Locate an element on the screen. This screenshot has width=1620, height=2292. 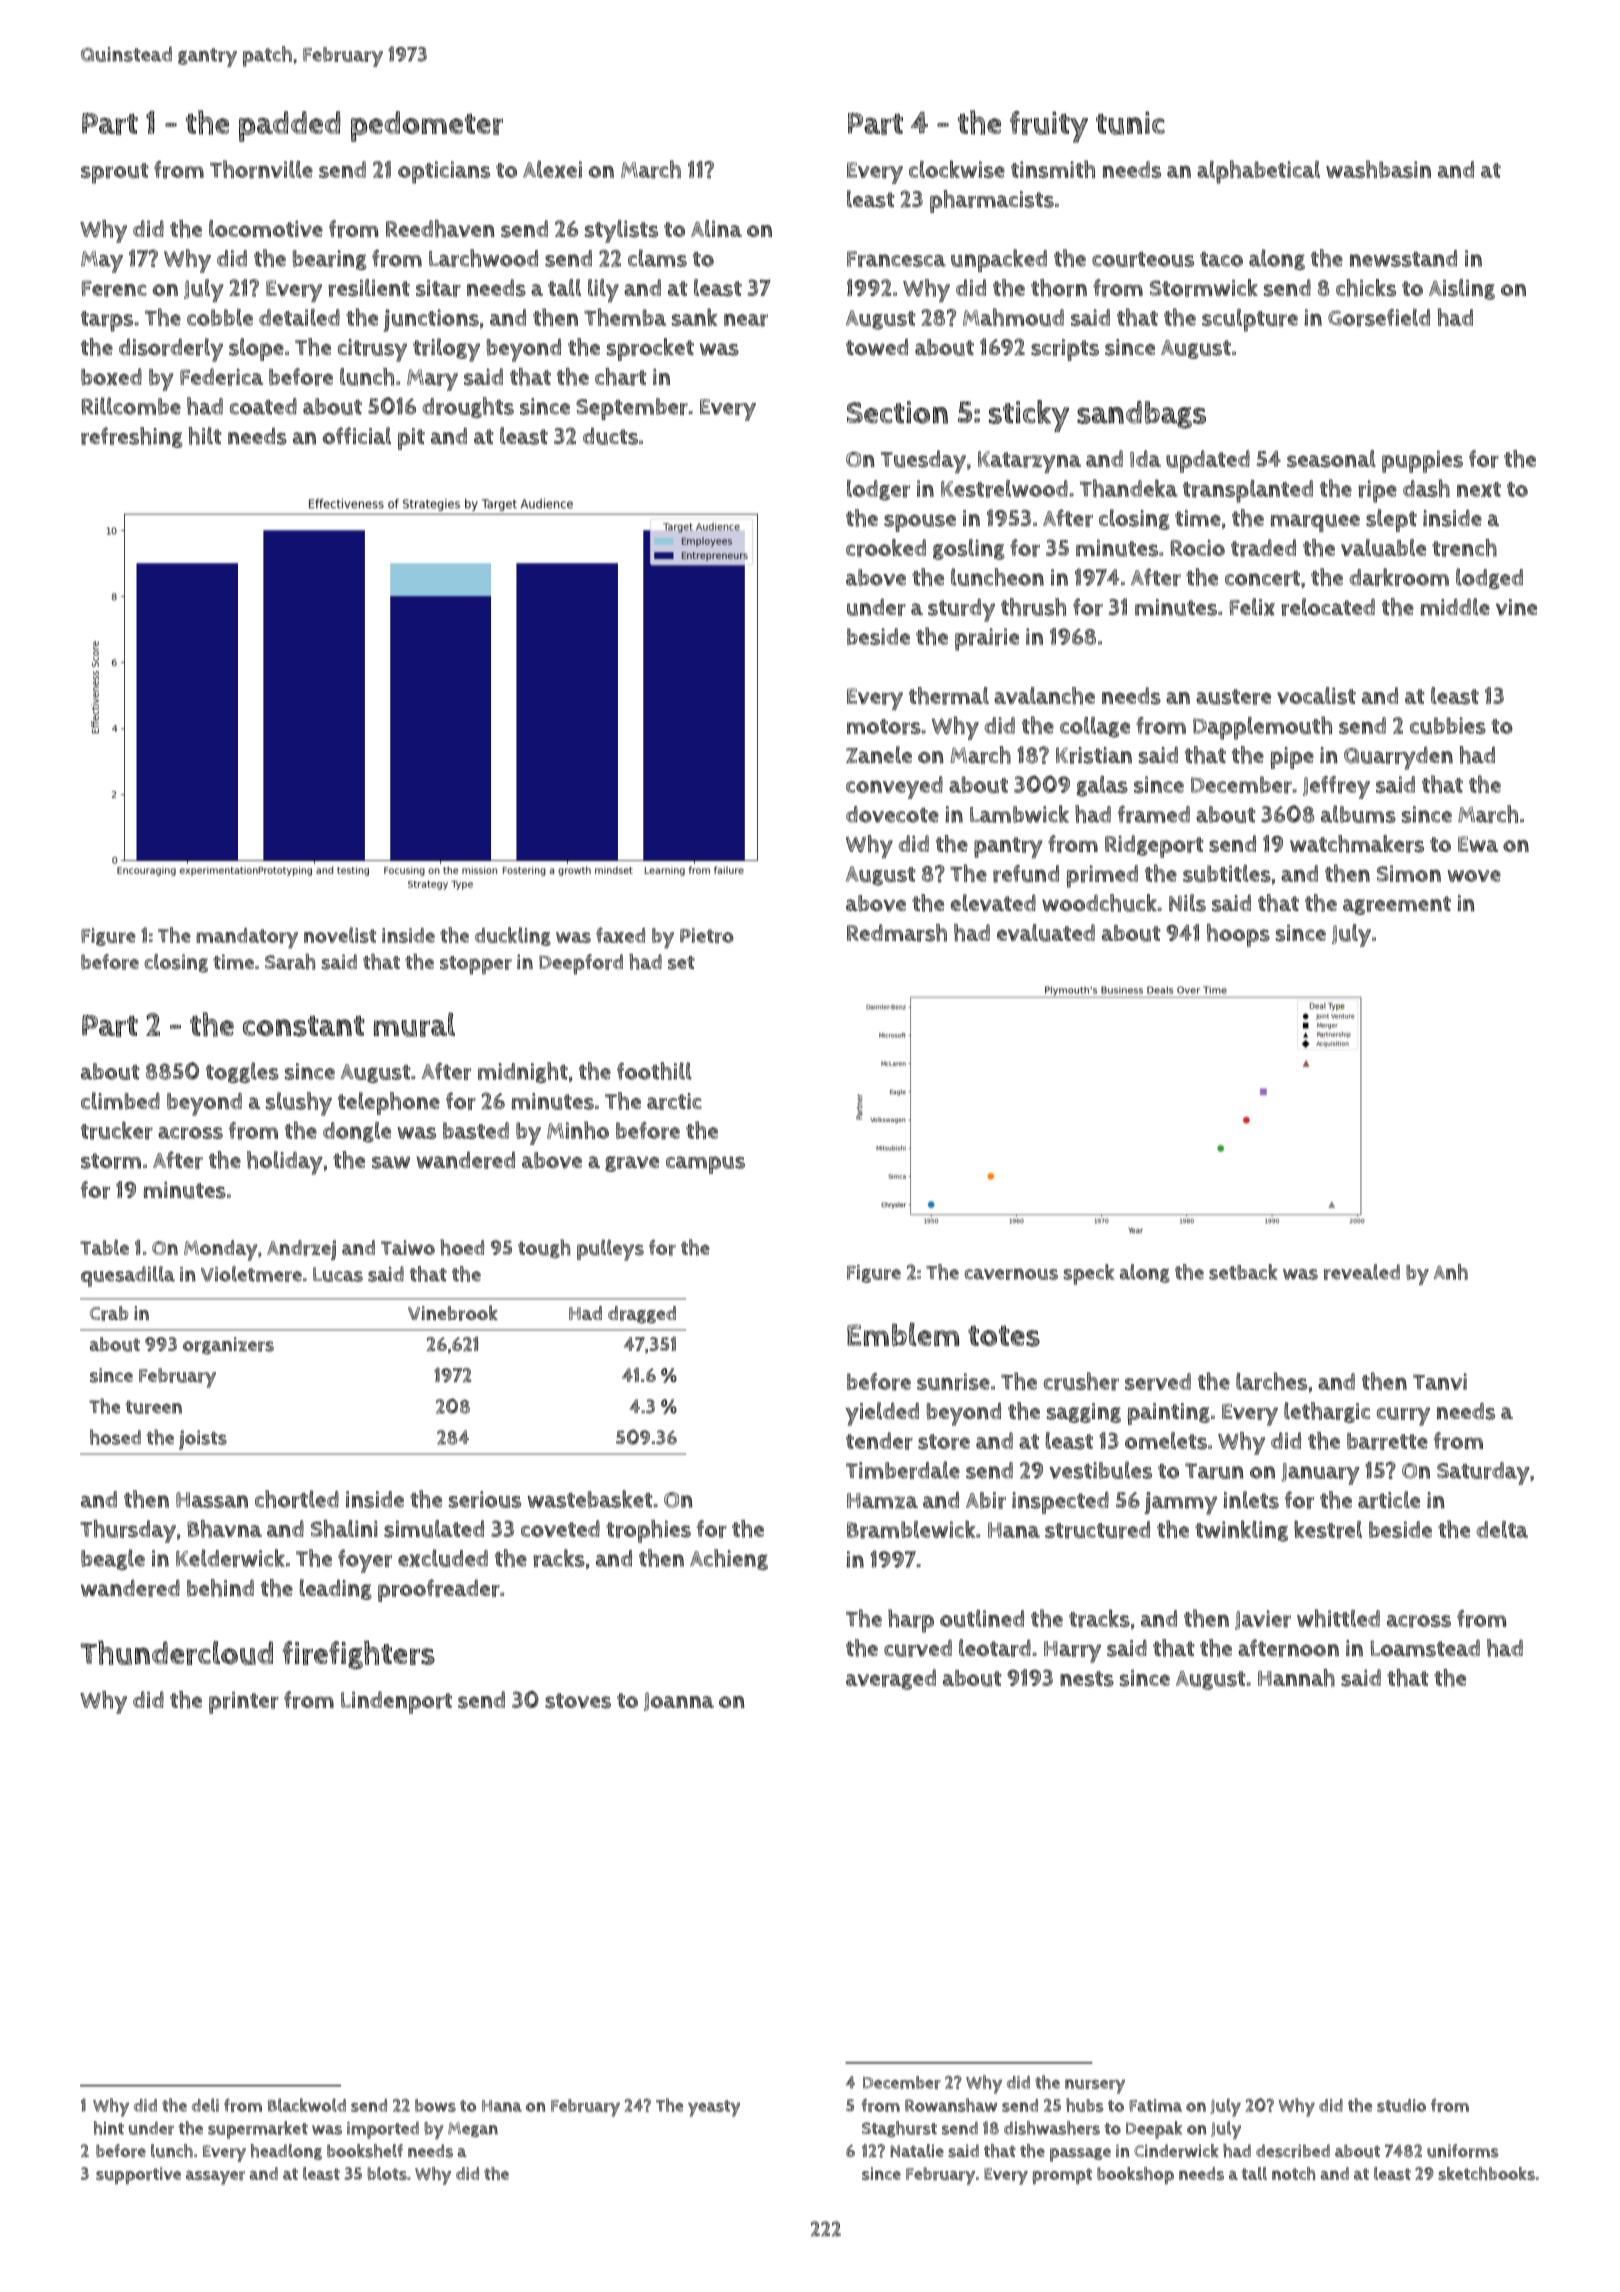
faxed is located at coordinates (620, 935).
